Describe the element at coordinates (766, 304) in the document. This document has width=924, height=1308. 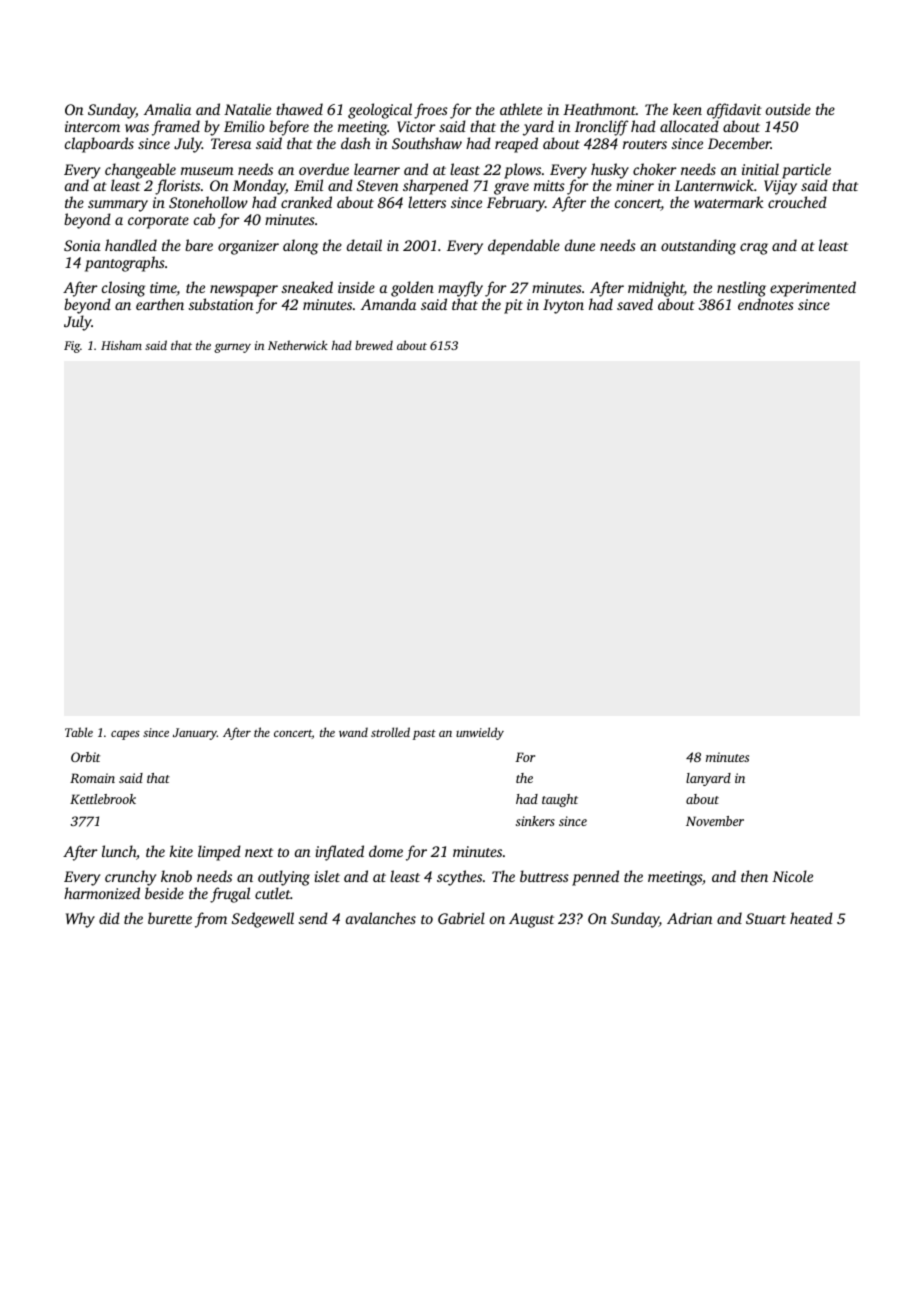
I see `endnotes` at that location.
